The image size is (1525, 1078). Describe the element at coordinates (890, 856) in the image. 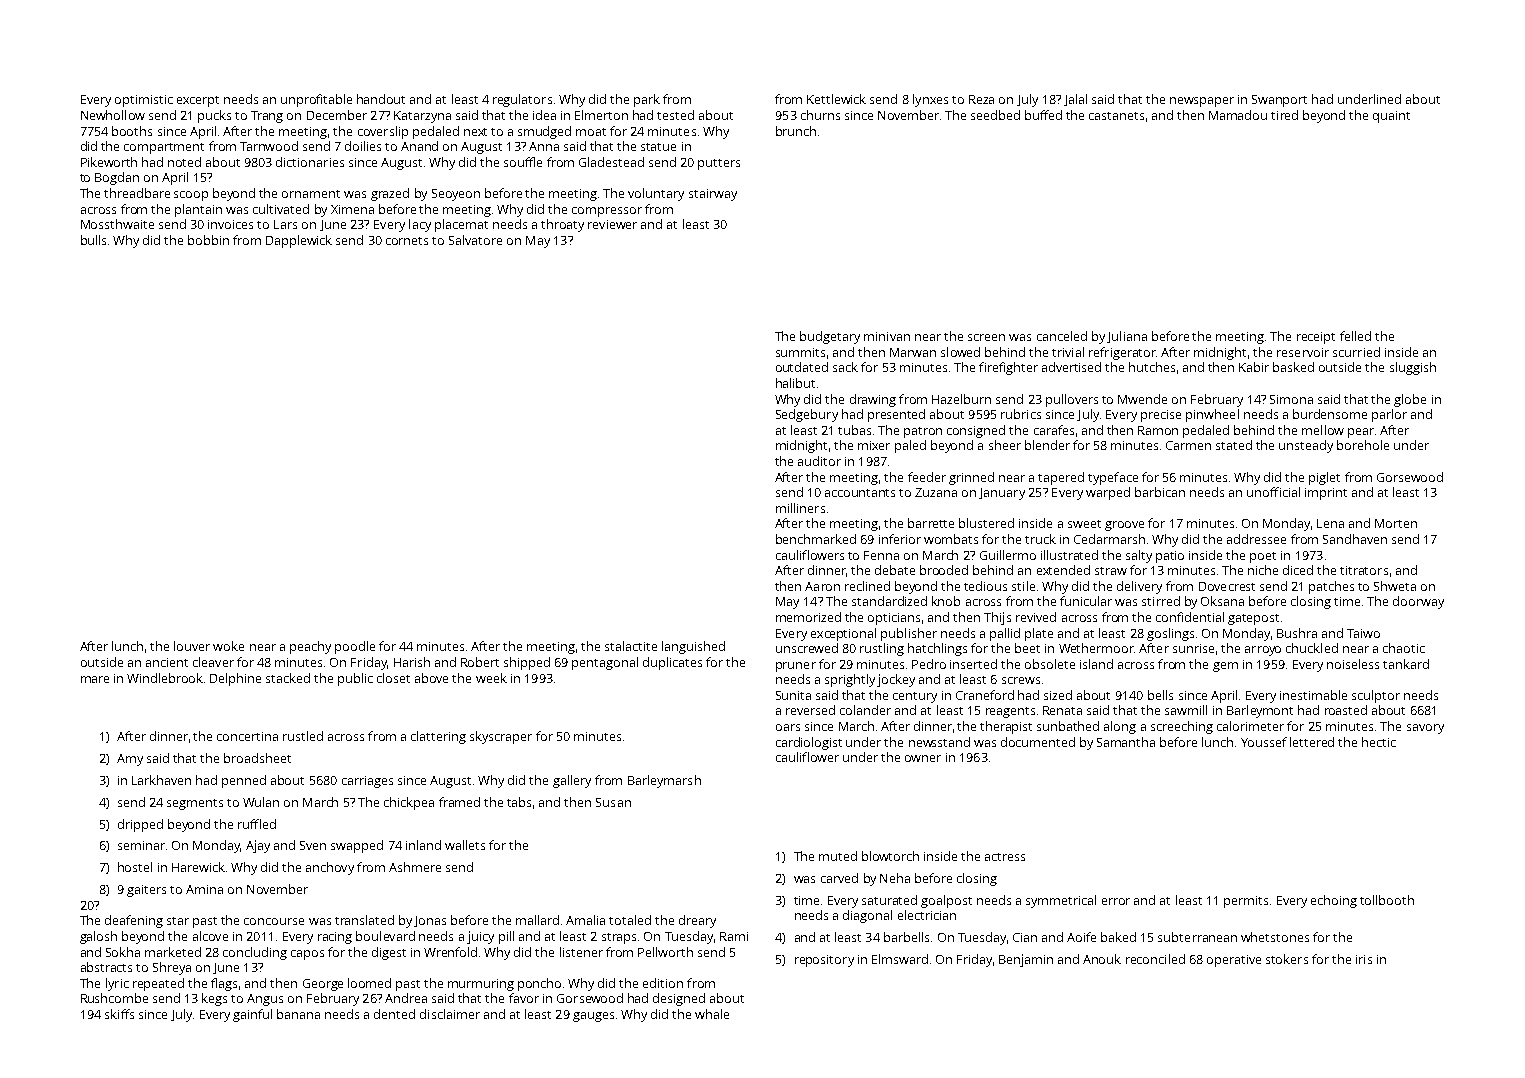

I see `blowtorch` at that location.
